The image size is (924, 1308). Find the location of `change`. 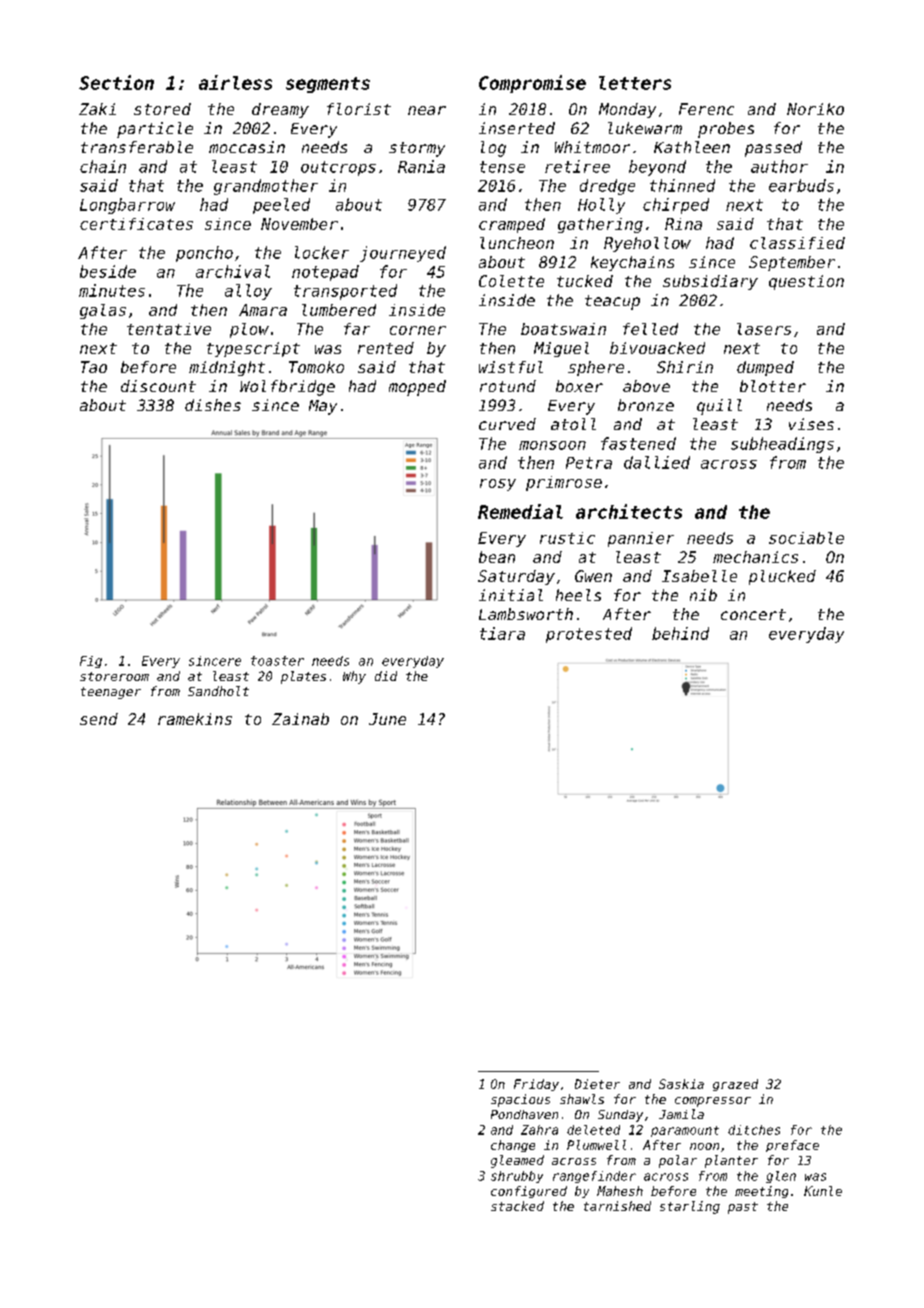

change is located at coordinates (513, 1146).
